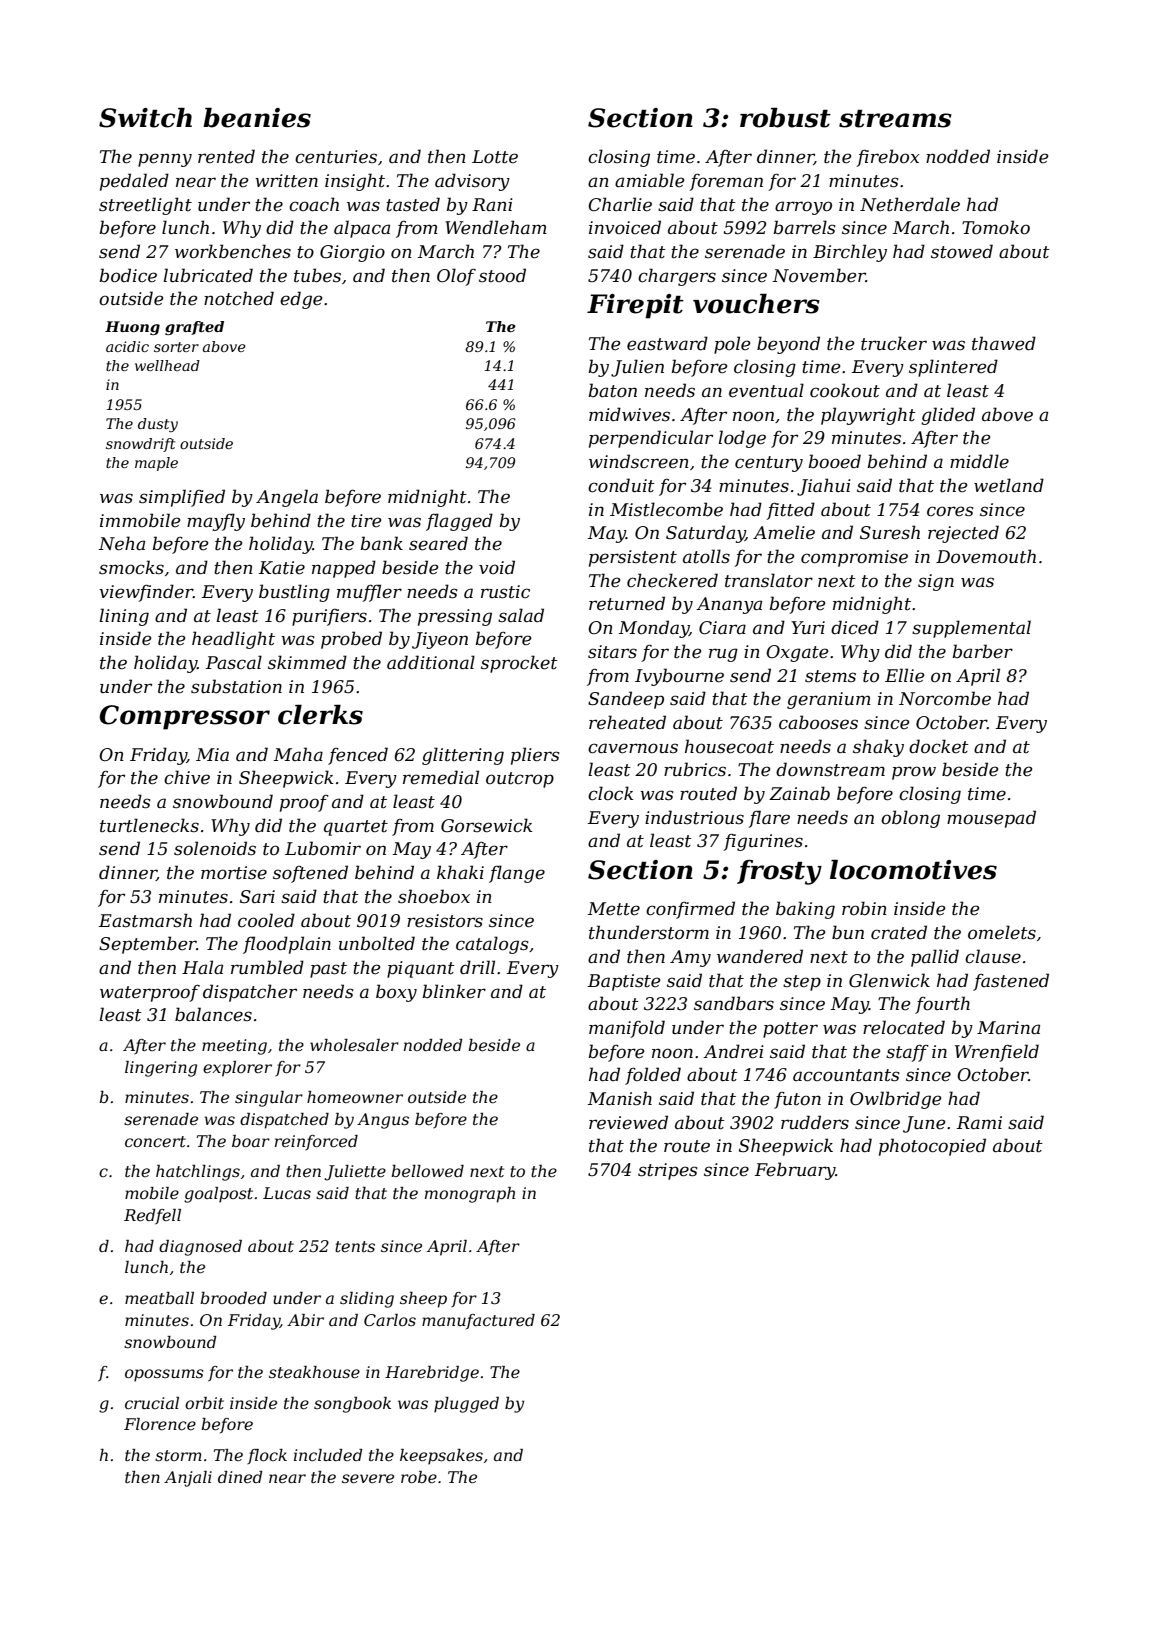 The height and width of the image is (1631, 1153). What do you see at coordinates (287, 498) in the image?
I see `Angela` at bounding box center [287, 498].
